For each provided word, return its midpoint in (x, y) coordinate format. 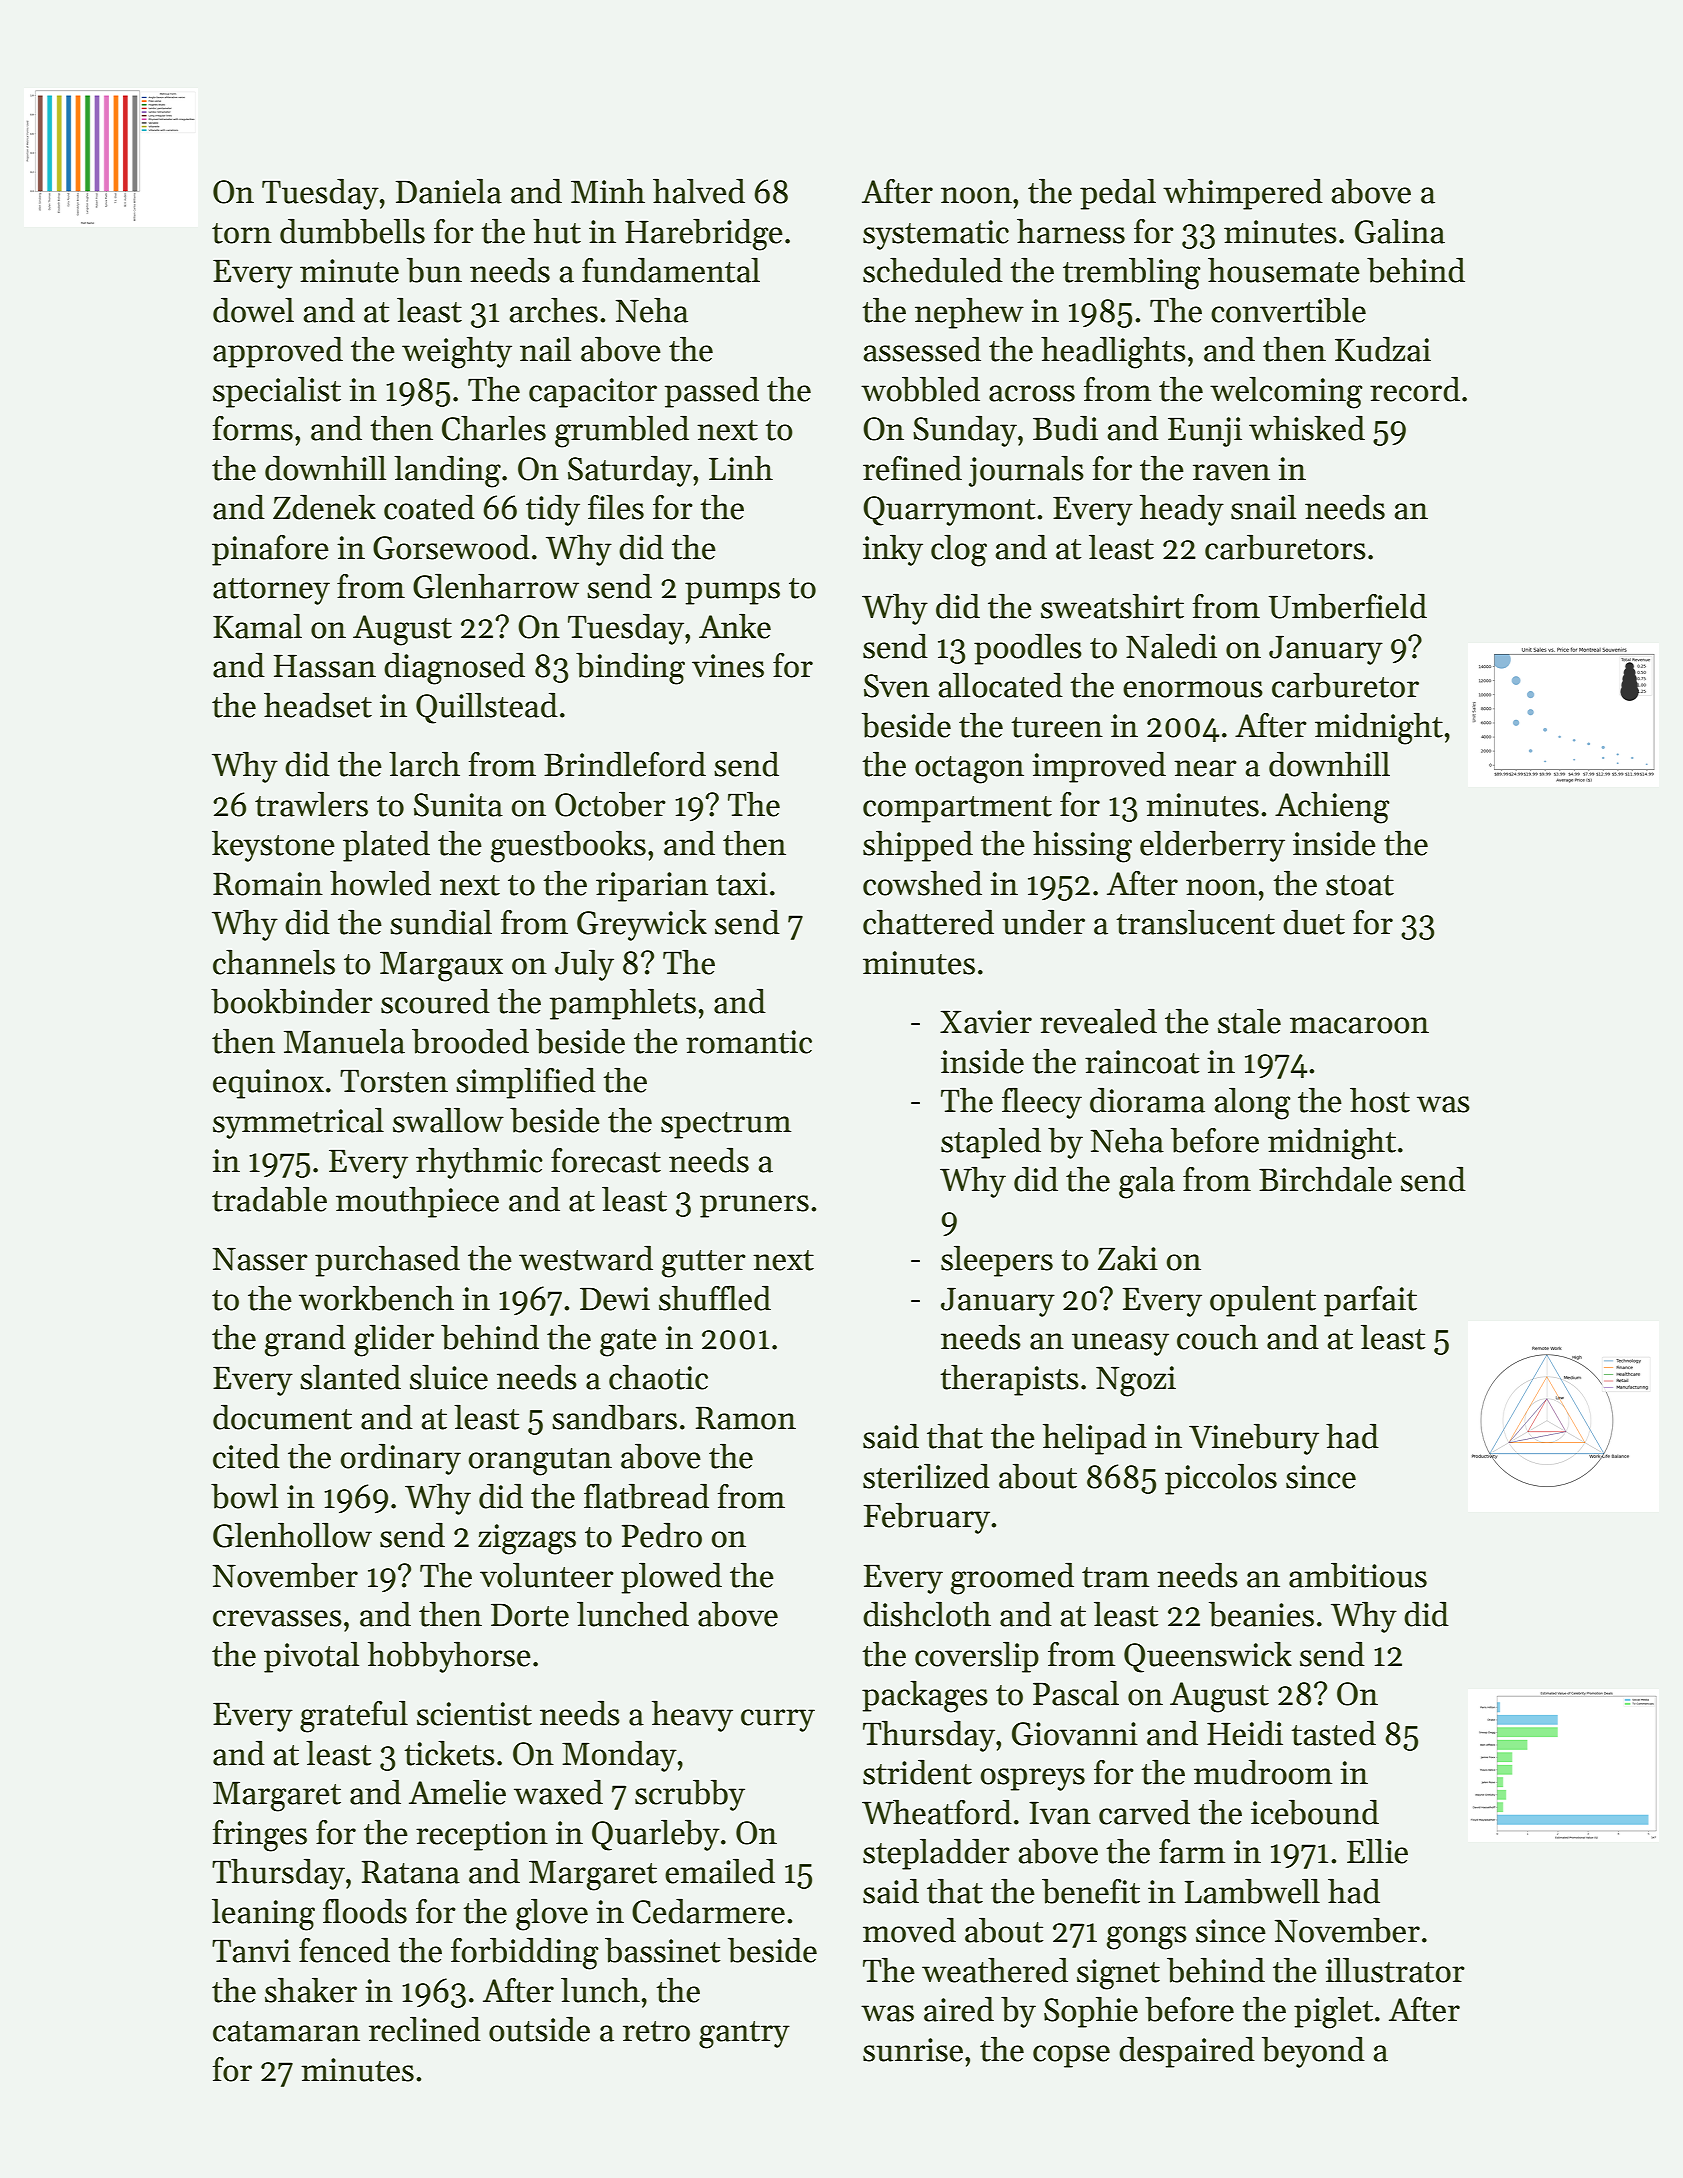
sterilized (926, 1476)
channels (274, 962)
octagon (969, 770)
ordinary (401, 1459)
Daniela (449, 191)
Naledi (1171, 646)
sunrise (913, 2050)
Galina (1400, 231)
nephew (969, 313)
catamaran (286, 2031)
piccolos (1221, 1479)
